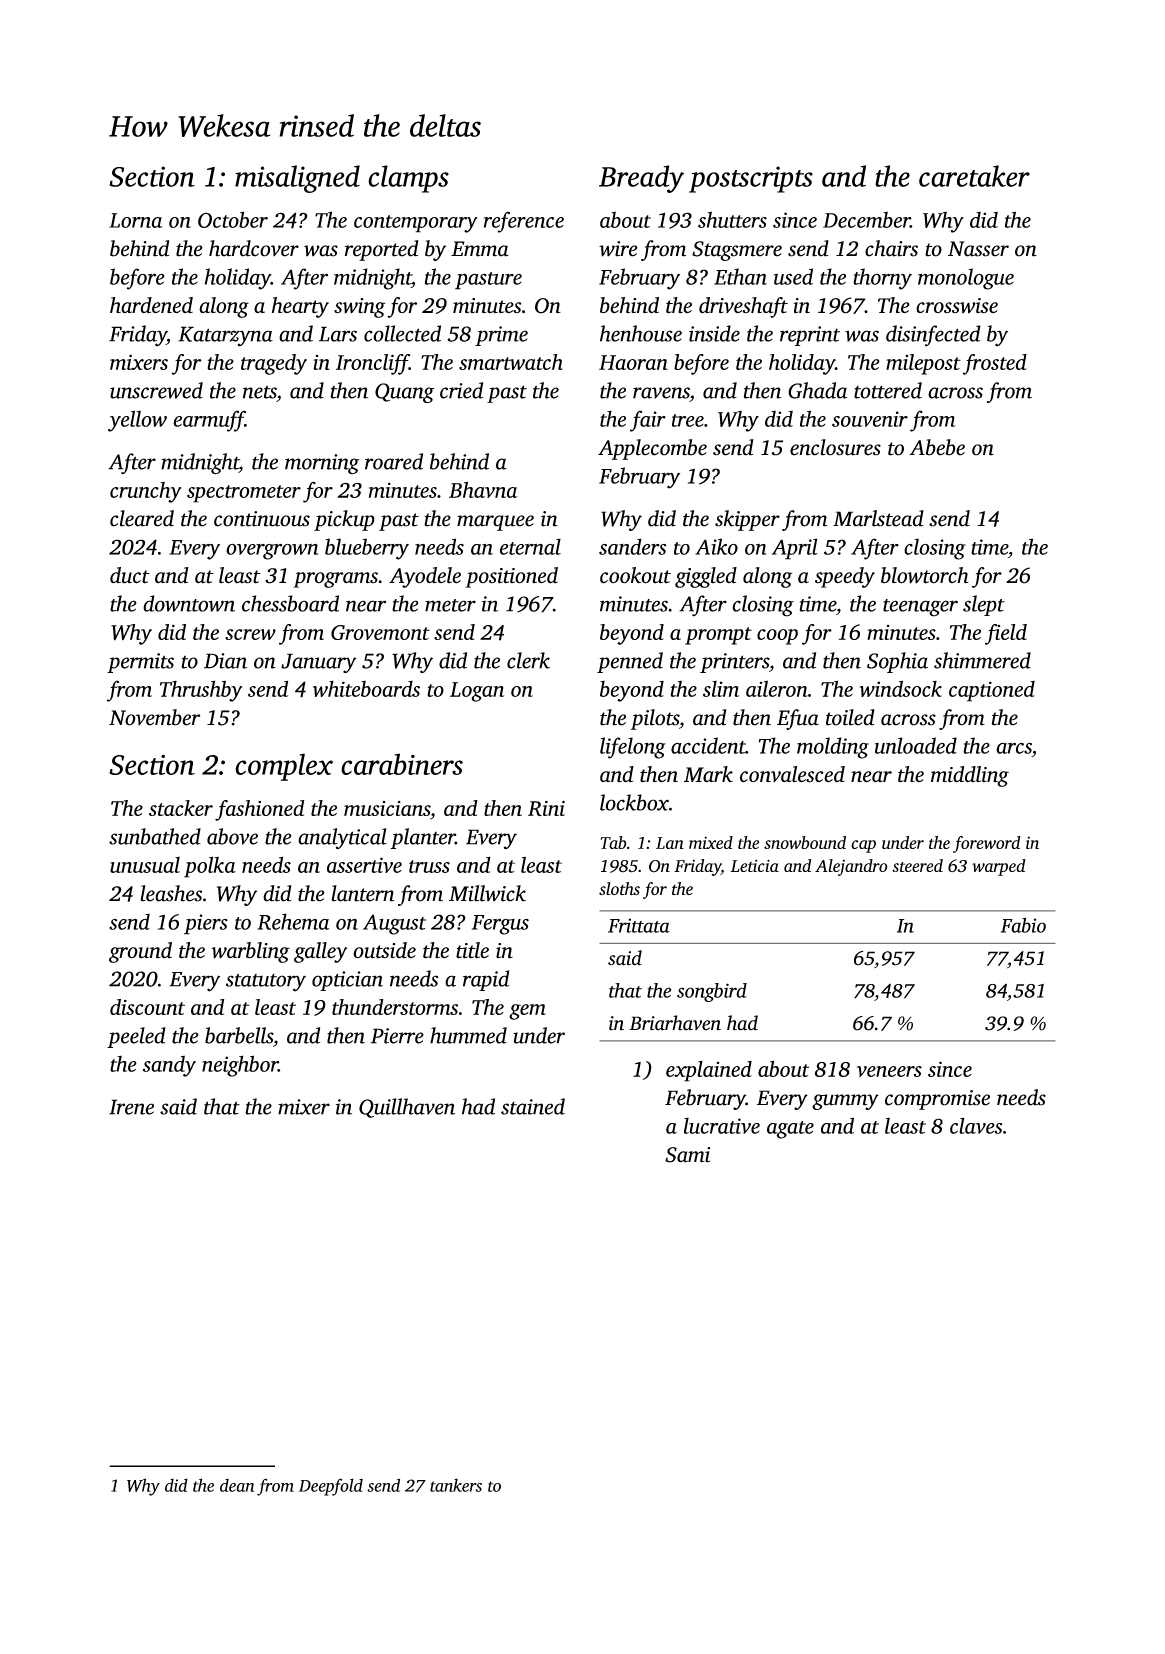  Describe the element at coordinates (407, 1108) in the page. I see `Quillhaven` at that location.
